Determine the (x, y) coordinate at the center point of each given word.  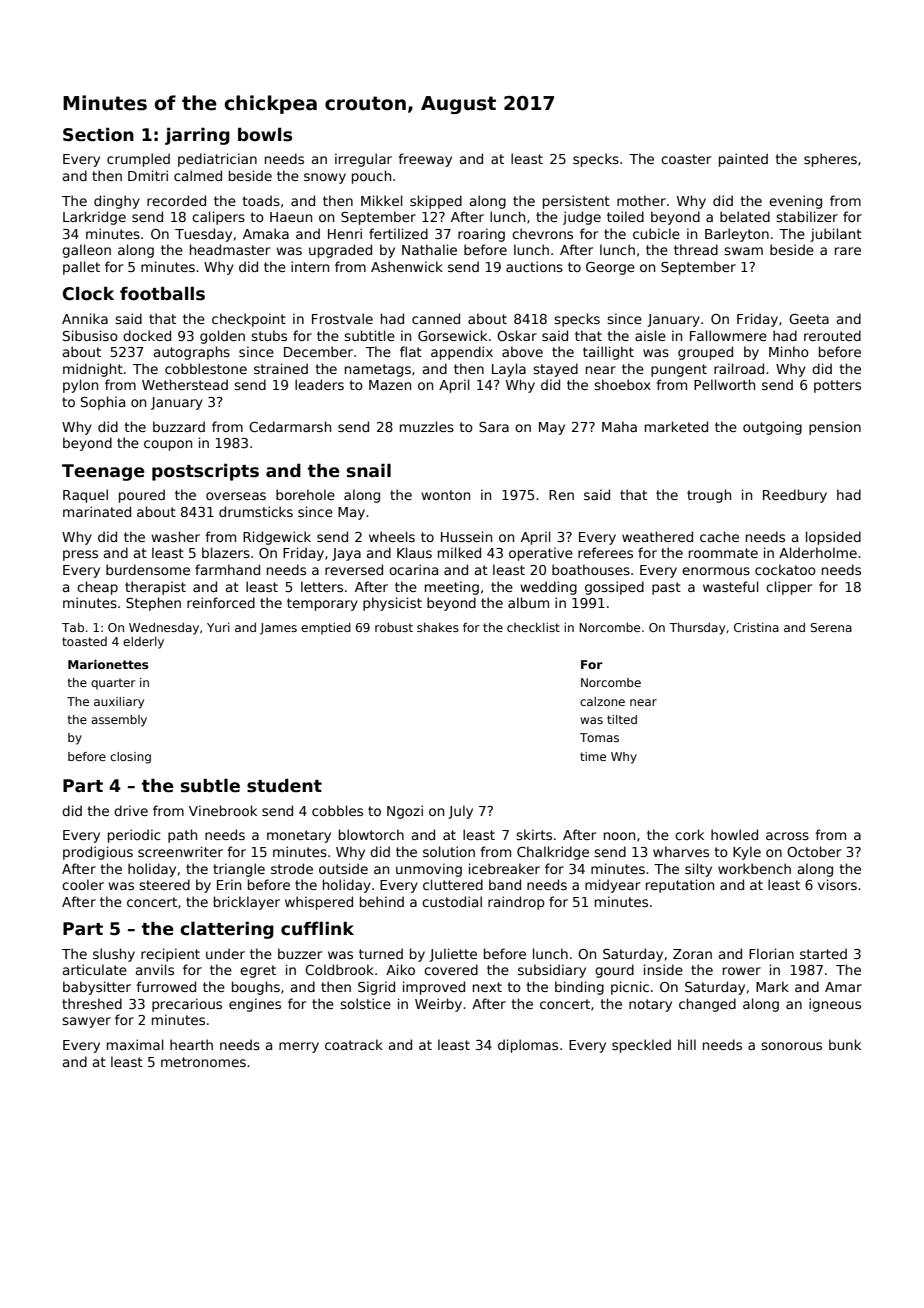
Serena (831, 627)
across (787, 836)
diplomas (528, 1046)
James (278, 629)
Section (98, 134)
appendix (462, 353)
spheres (830, 160)
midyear (612, 886)
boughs (256, 988)
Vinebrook (223, 810)
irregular (363, 160)
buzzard (179, 426)
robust (394, 627)
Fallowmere (728, 335)
